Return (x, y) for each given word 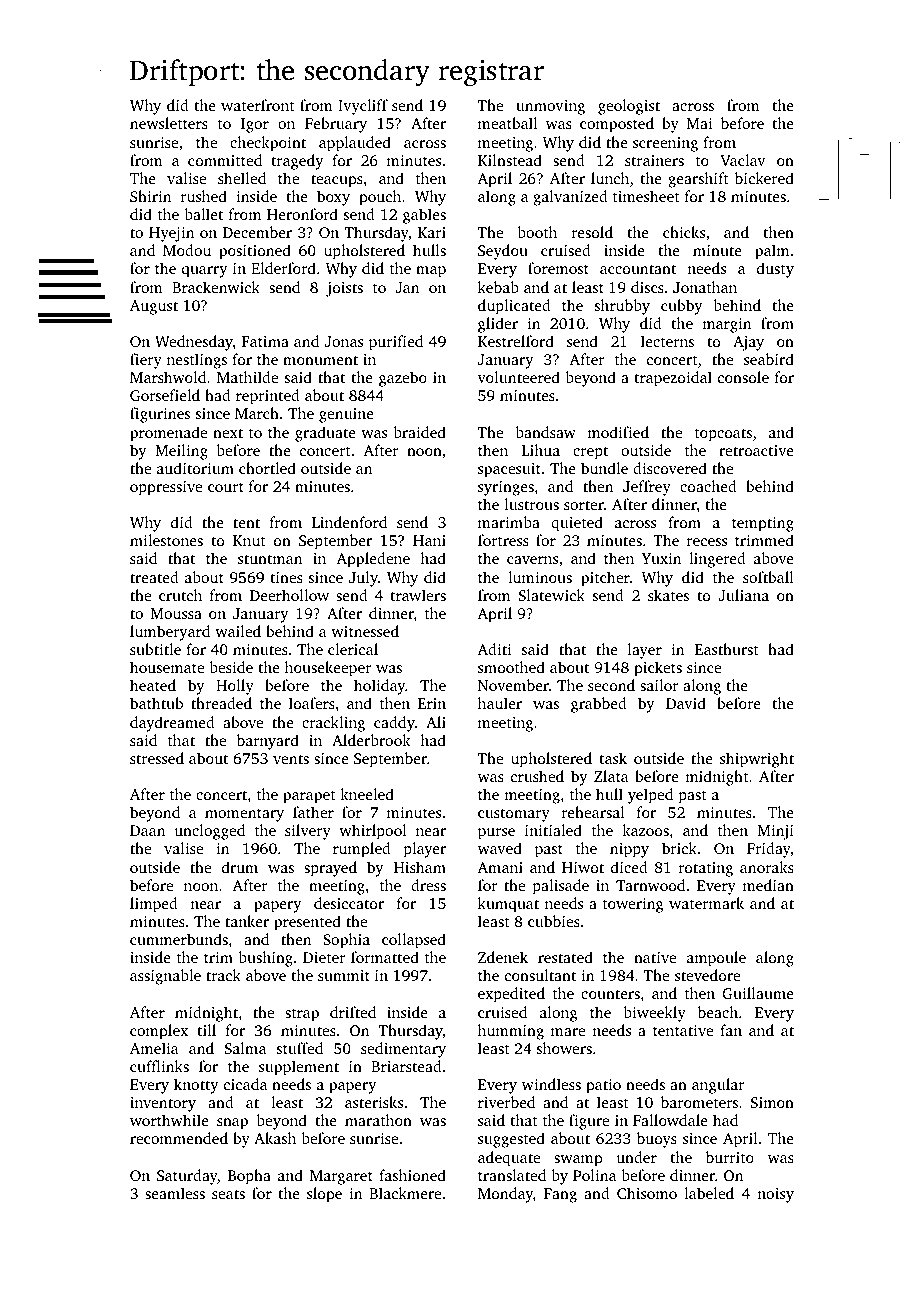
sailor (659, 685)
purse (496, 834)
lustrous (532, 504)
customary (514, 815)
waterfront (258, 105)
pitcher (605, 579)
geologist (629, 107)
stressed (157, 758)
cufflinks (159, 1066)
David (686, 703)
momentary (244, 815)
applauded (355, 144)
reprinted (268, 397)
